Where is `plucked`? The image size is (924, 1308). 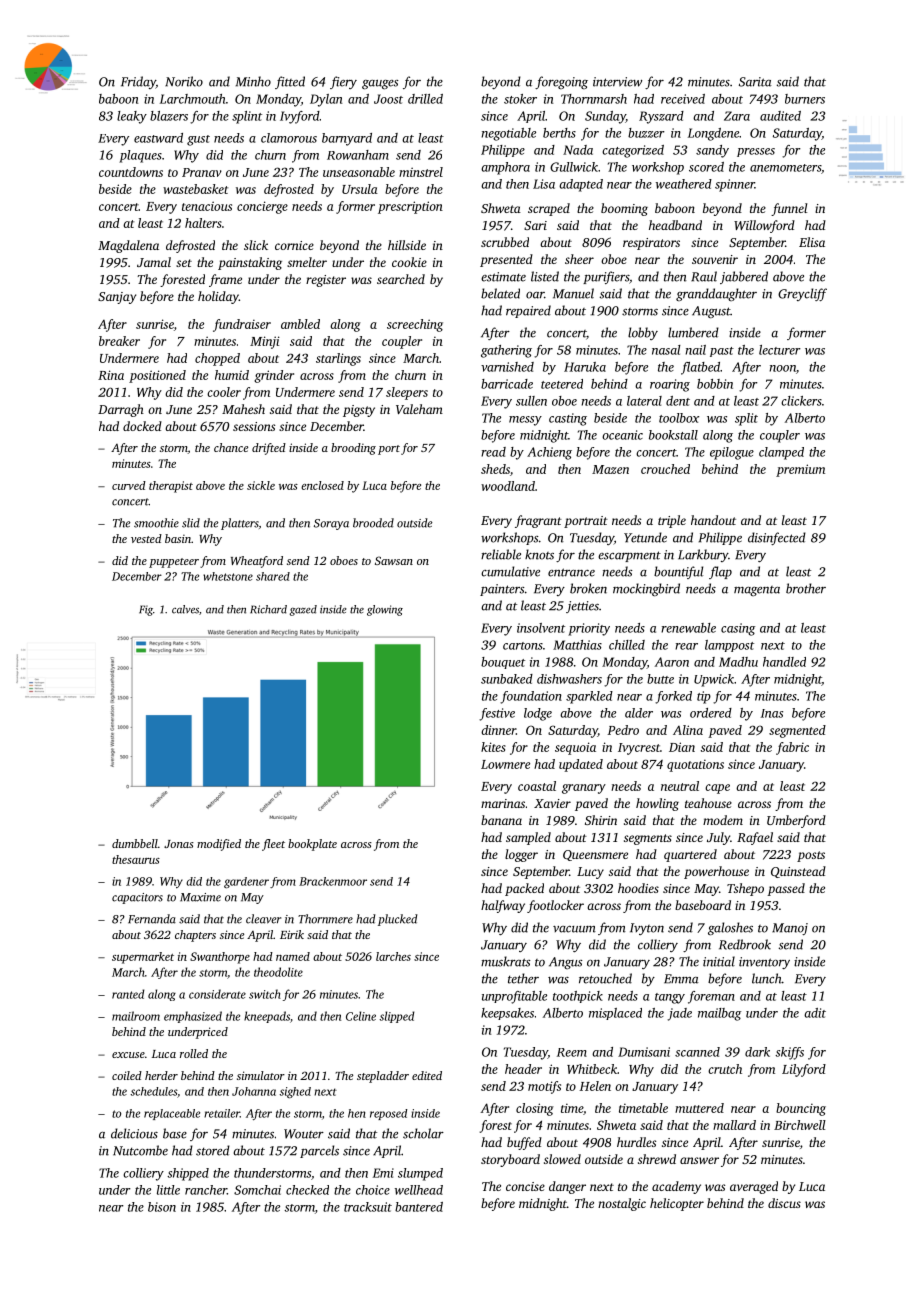 plucked is located at coordinates (398, 920).
